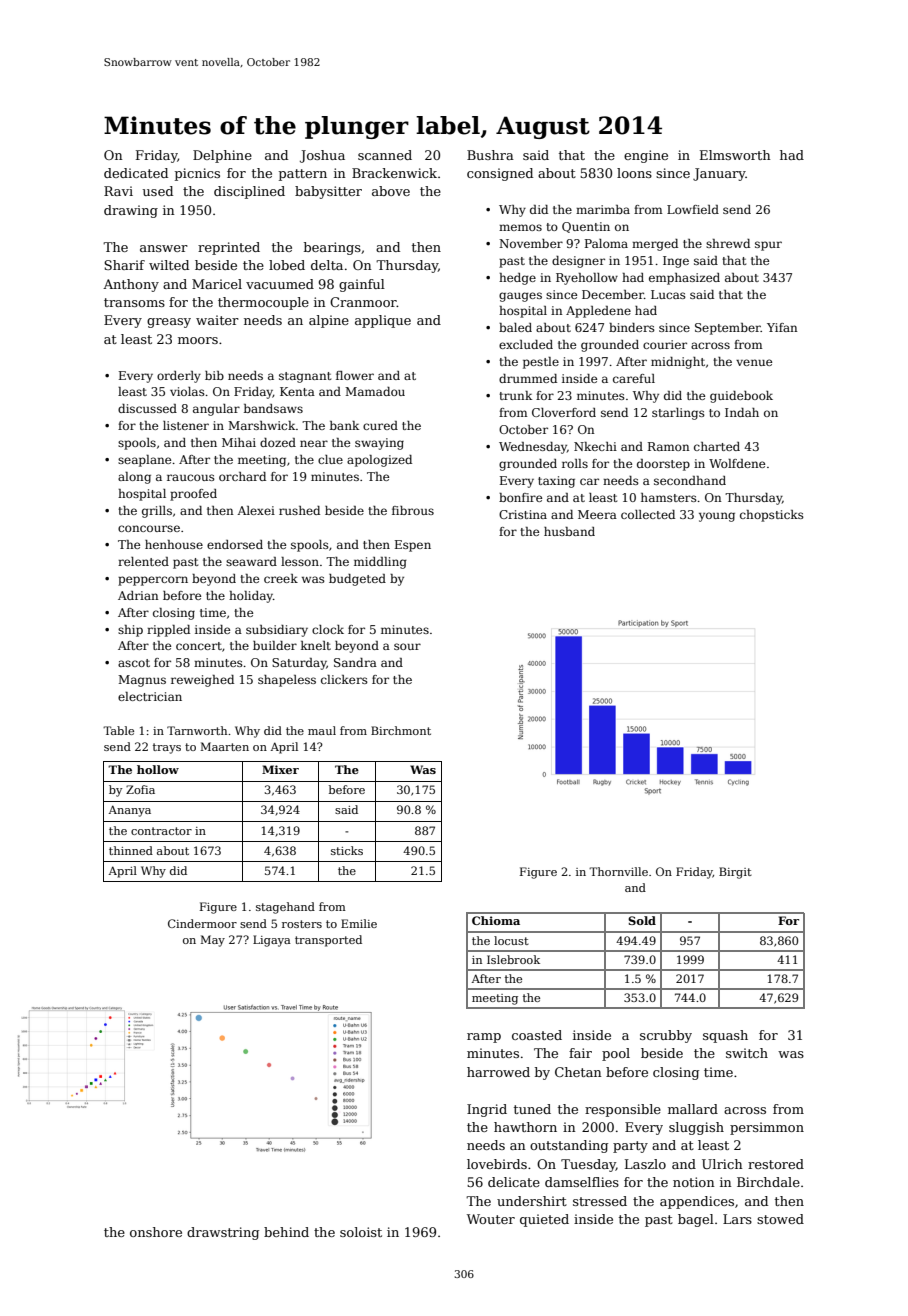 The width and height of the screenshot is (908, 1316). Describe the element at coordinates (642, 920) in the screenshot. I see `Sold` at that location.
